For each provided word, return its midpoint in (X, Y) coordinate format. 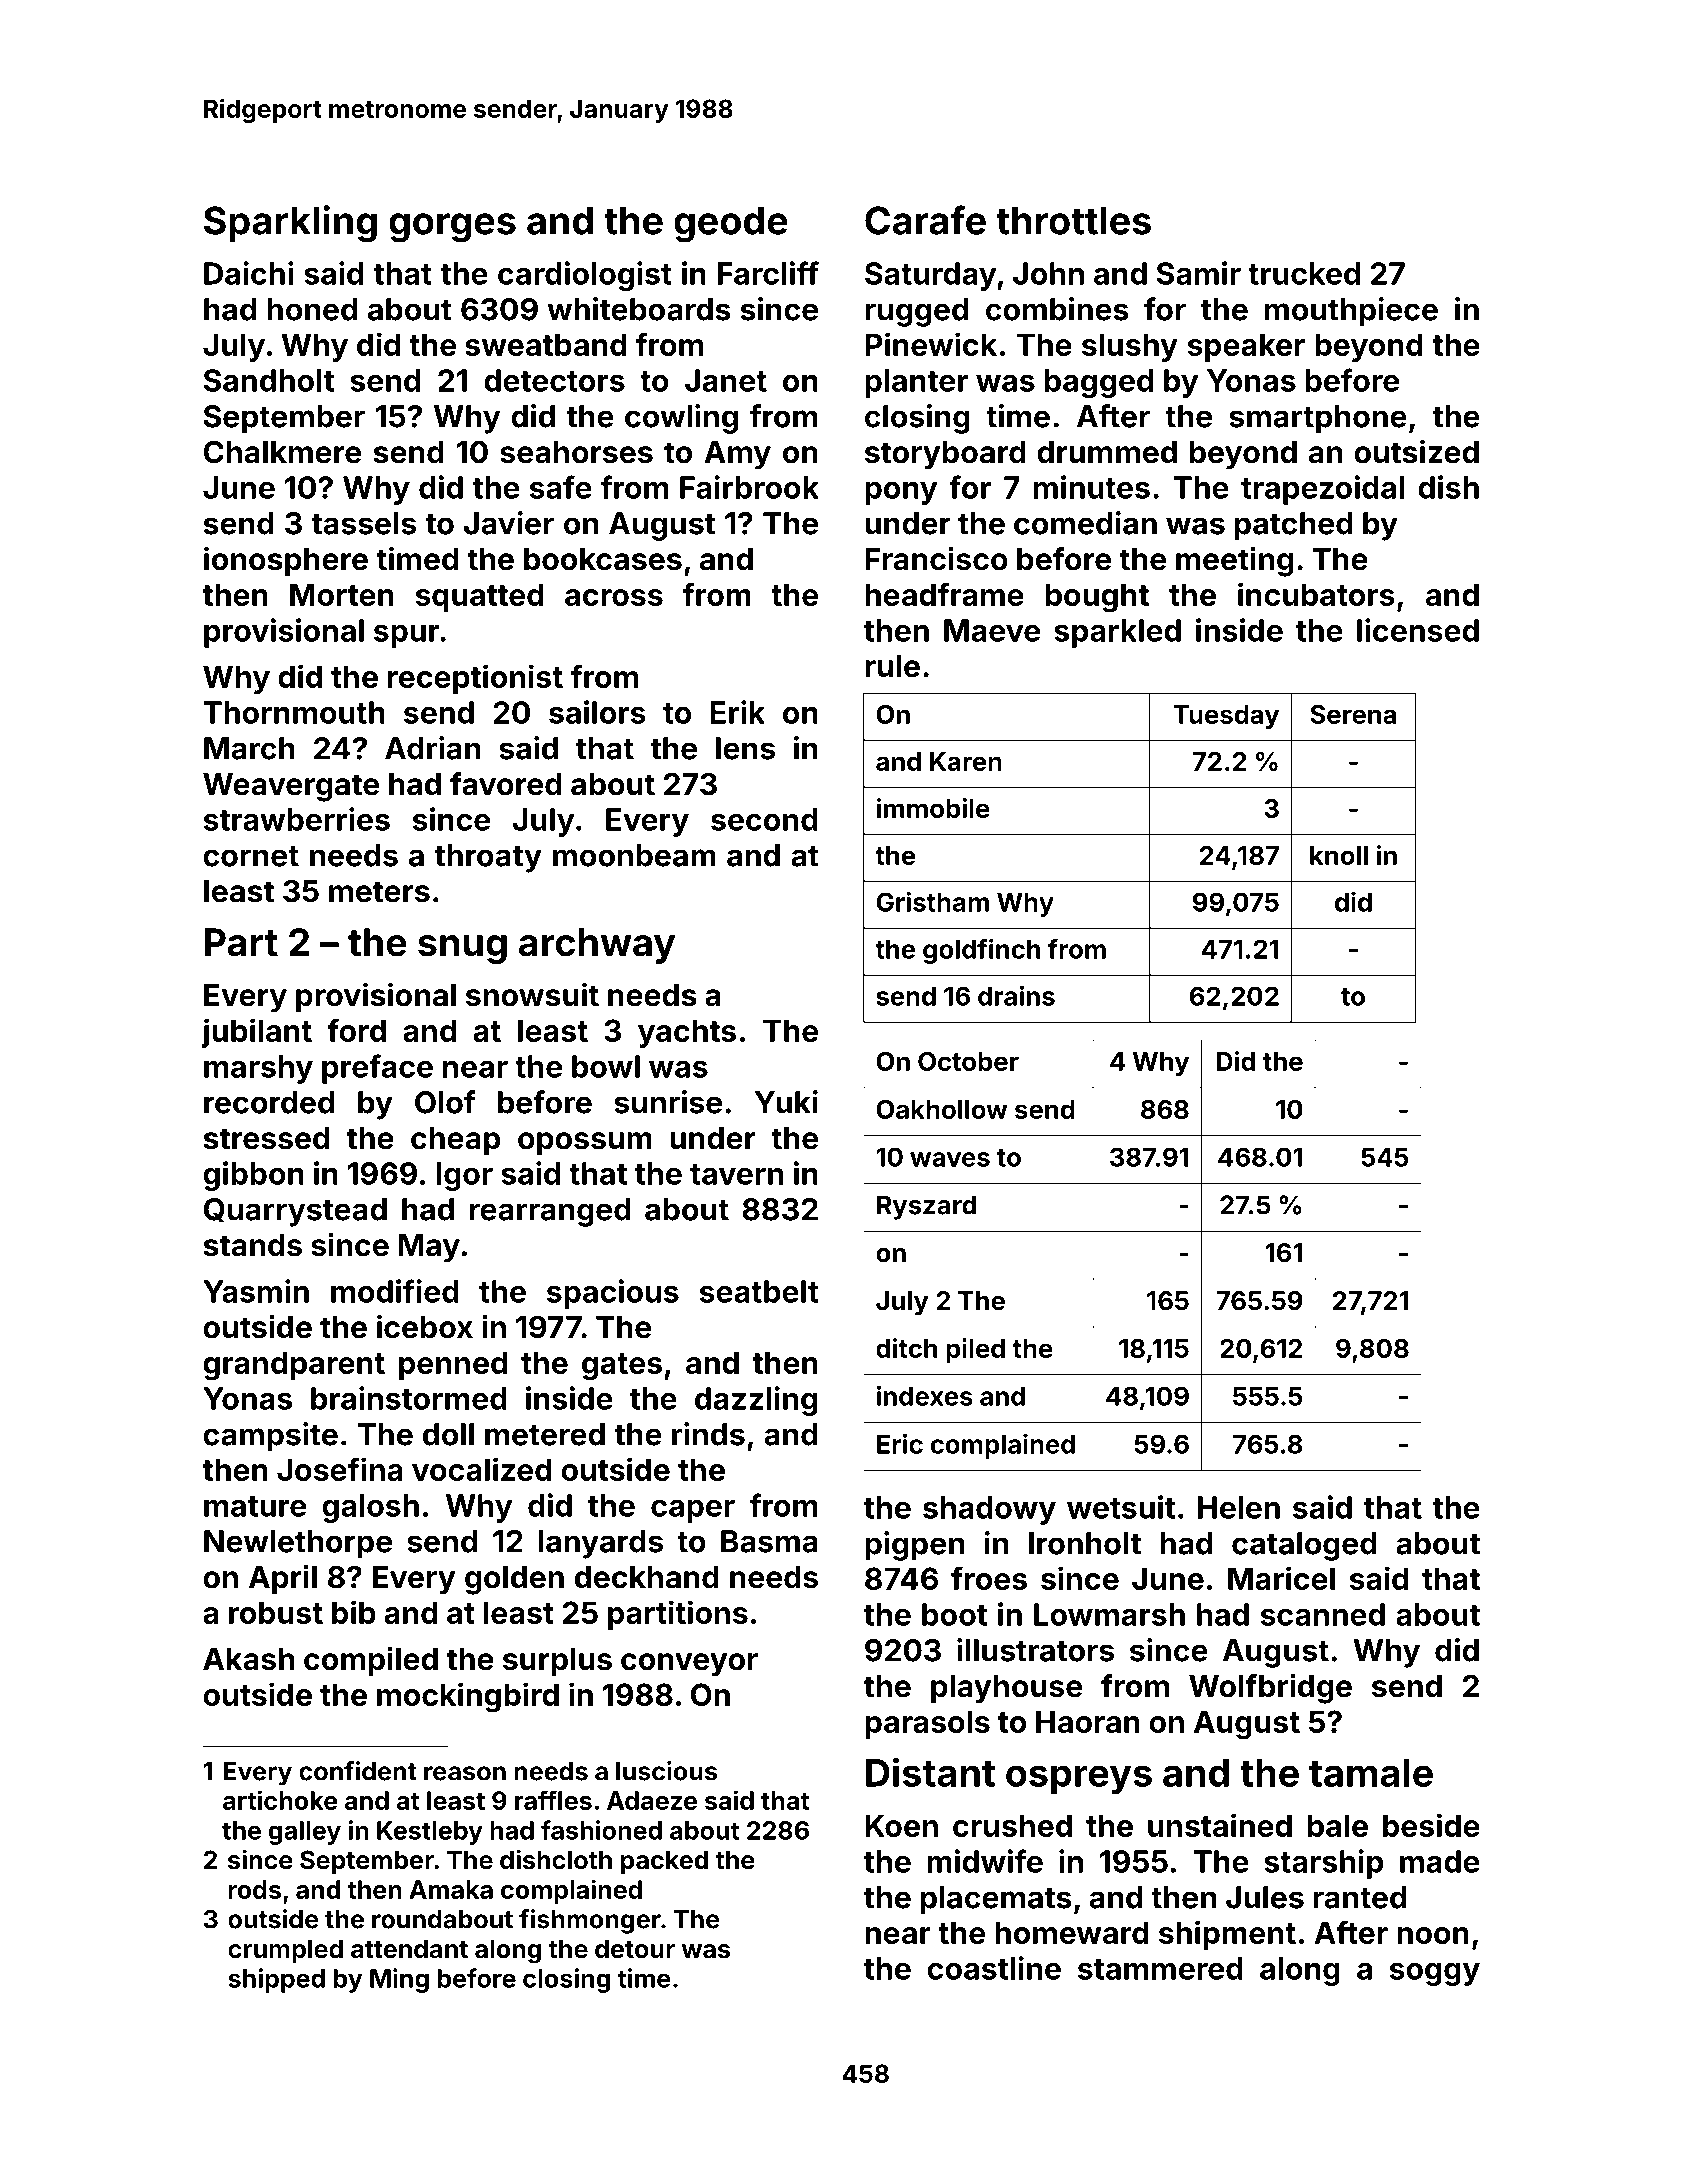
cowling (681, 419)
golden (514, 1580)
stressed (266, 1138)
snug (462, 949)
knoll (1339, 855)
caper (693, 1511)
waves (950, 1159)
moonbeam (634, 855)
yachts (687, 1033)
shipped (276, 1980)
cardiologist (585, 276)
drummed (1107, 452)
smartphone (1318, 419)
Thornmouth (294, 712)
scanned (1323, 1614)
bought (1097, 598)
